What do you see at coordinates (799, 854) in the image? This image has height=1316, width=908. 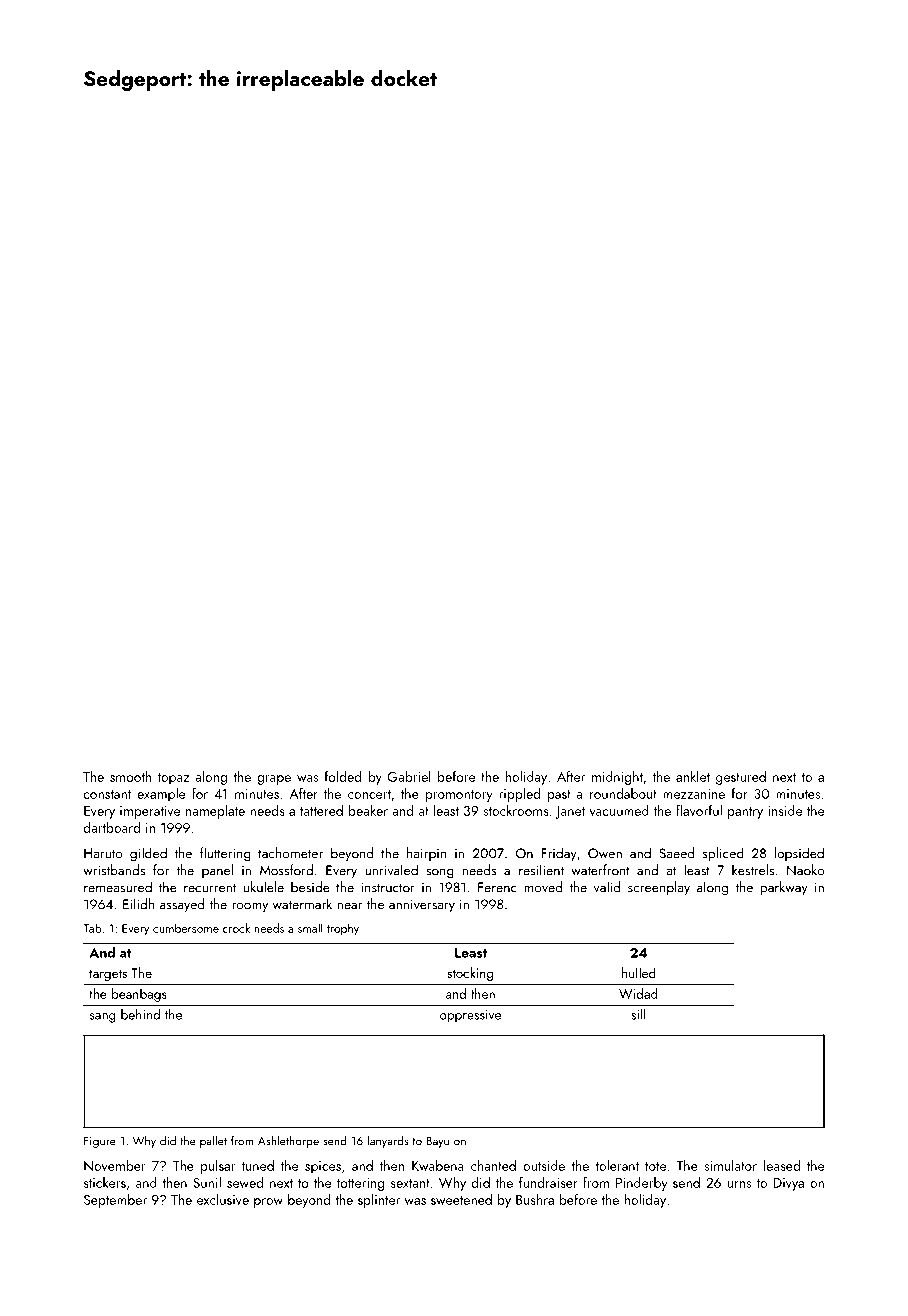 I see `lopsided` at bounding box center [799, 854].
